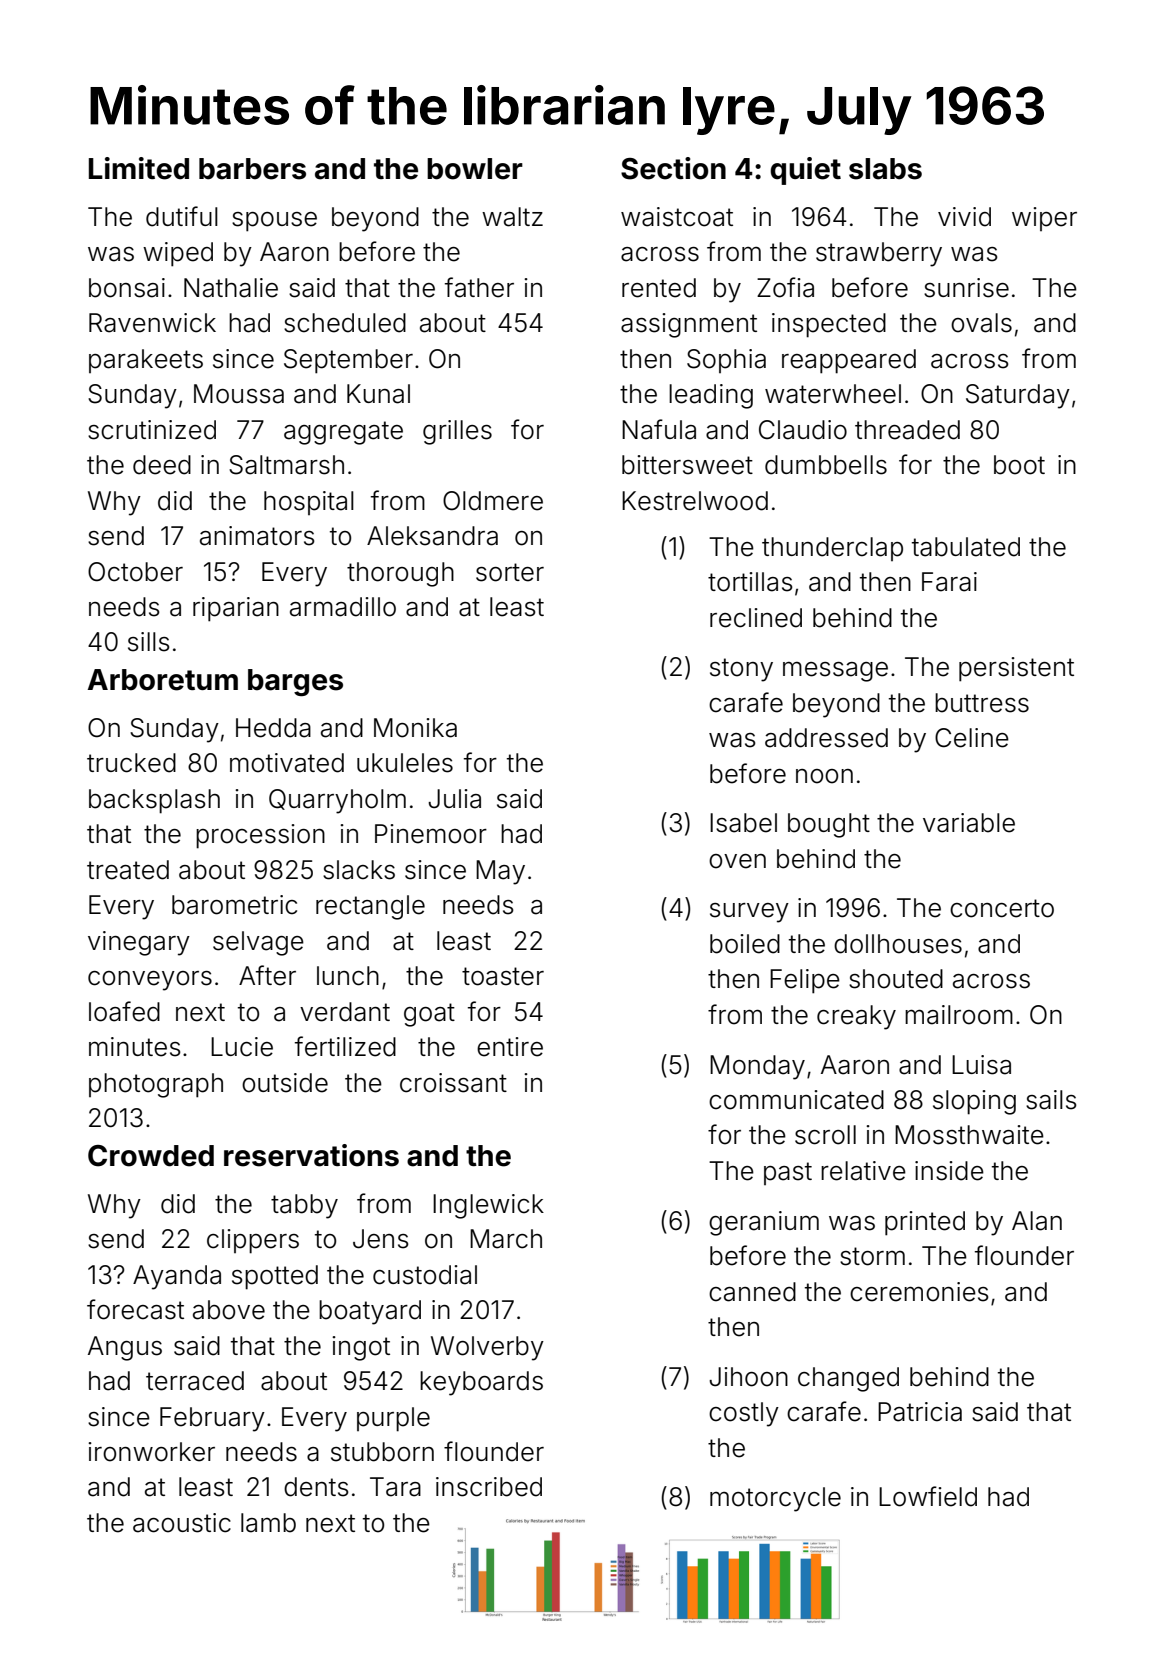 The width and height of the screenshot is (1165, 1654). I want to click on bowler, so click(475, 169).
